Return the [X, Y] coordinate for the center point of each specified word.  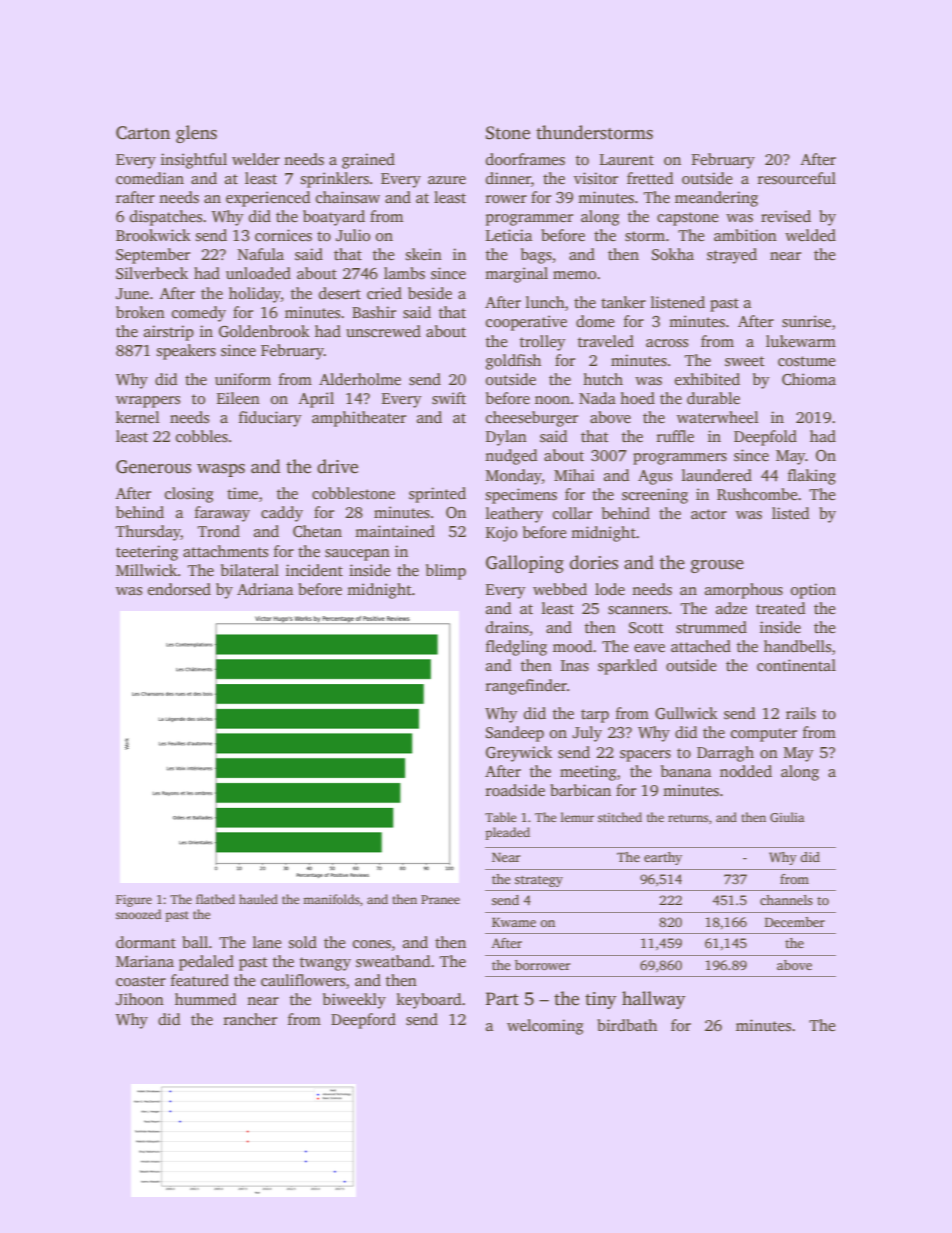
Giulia [787, 817]
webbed [560, 589]
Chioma [809, 379]
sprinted [437, 495]
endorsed [179, 589]
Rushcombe [757, 494]
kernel [138, 417]
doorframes [525, 159]
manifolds [331, 899]
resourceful [797, 178]
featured [200, 980]
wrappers [148, 402]
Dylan [506, 438]
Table [500, 817]
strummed [711, 627]
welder [256, 159]
